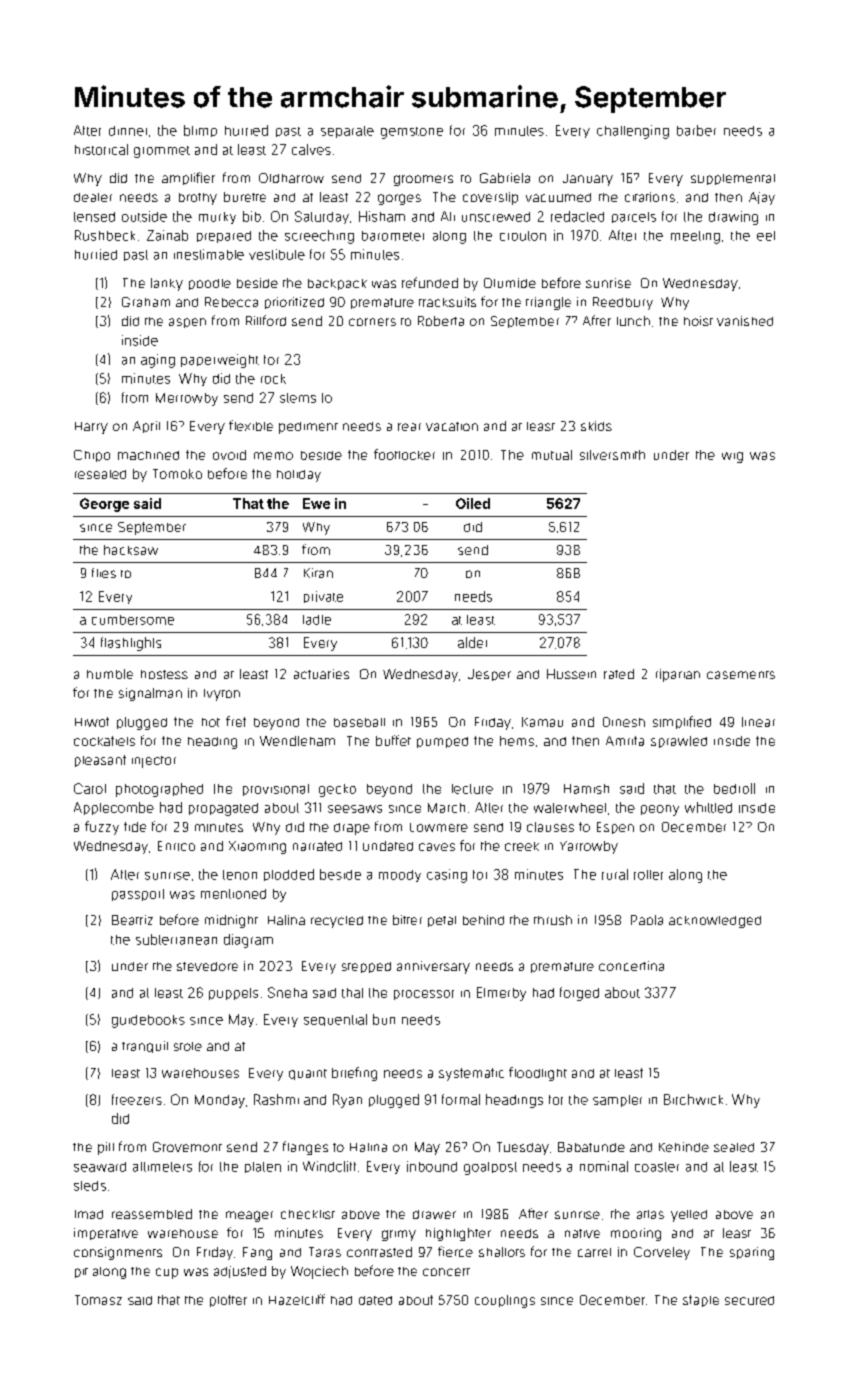 The height and width of the page is (1400, 849). What do you see at coordinates (715, 922) in the page?
I see `acknowledged` at bounding box center [715, 922].
